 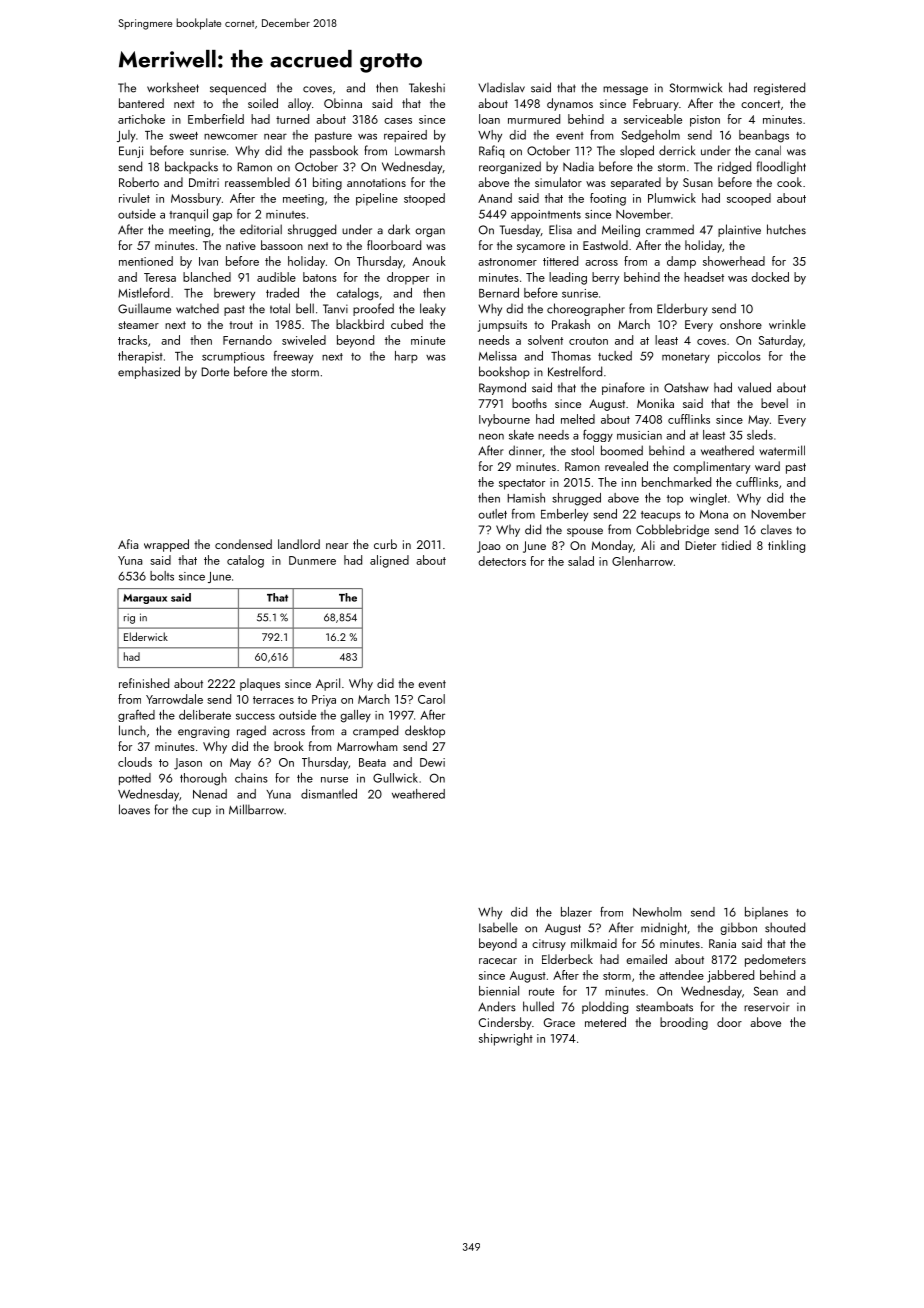 I want to click on Carol, so click(x=431, y=699).
